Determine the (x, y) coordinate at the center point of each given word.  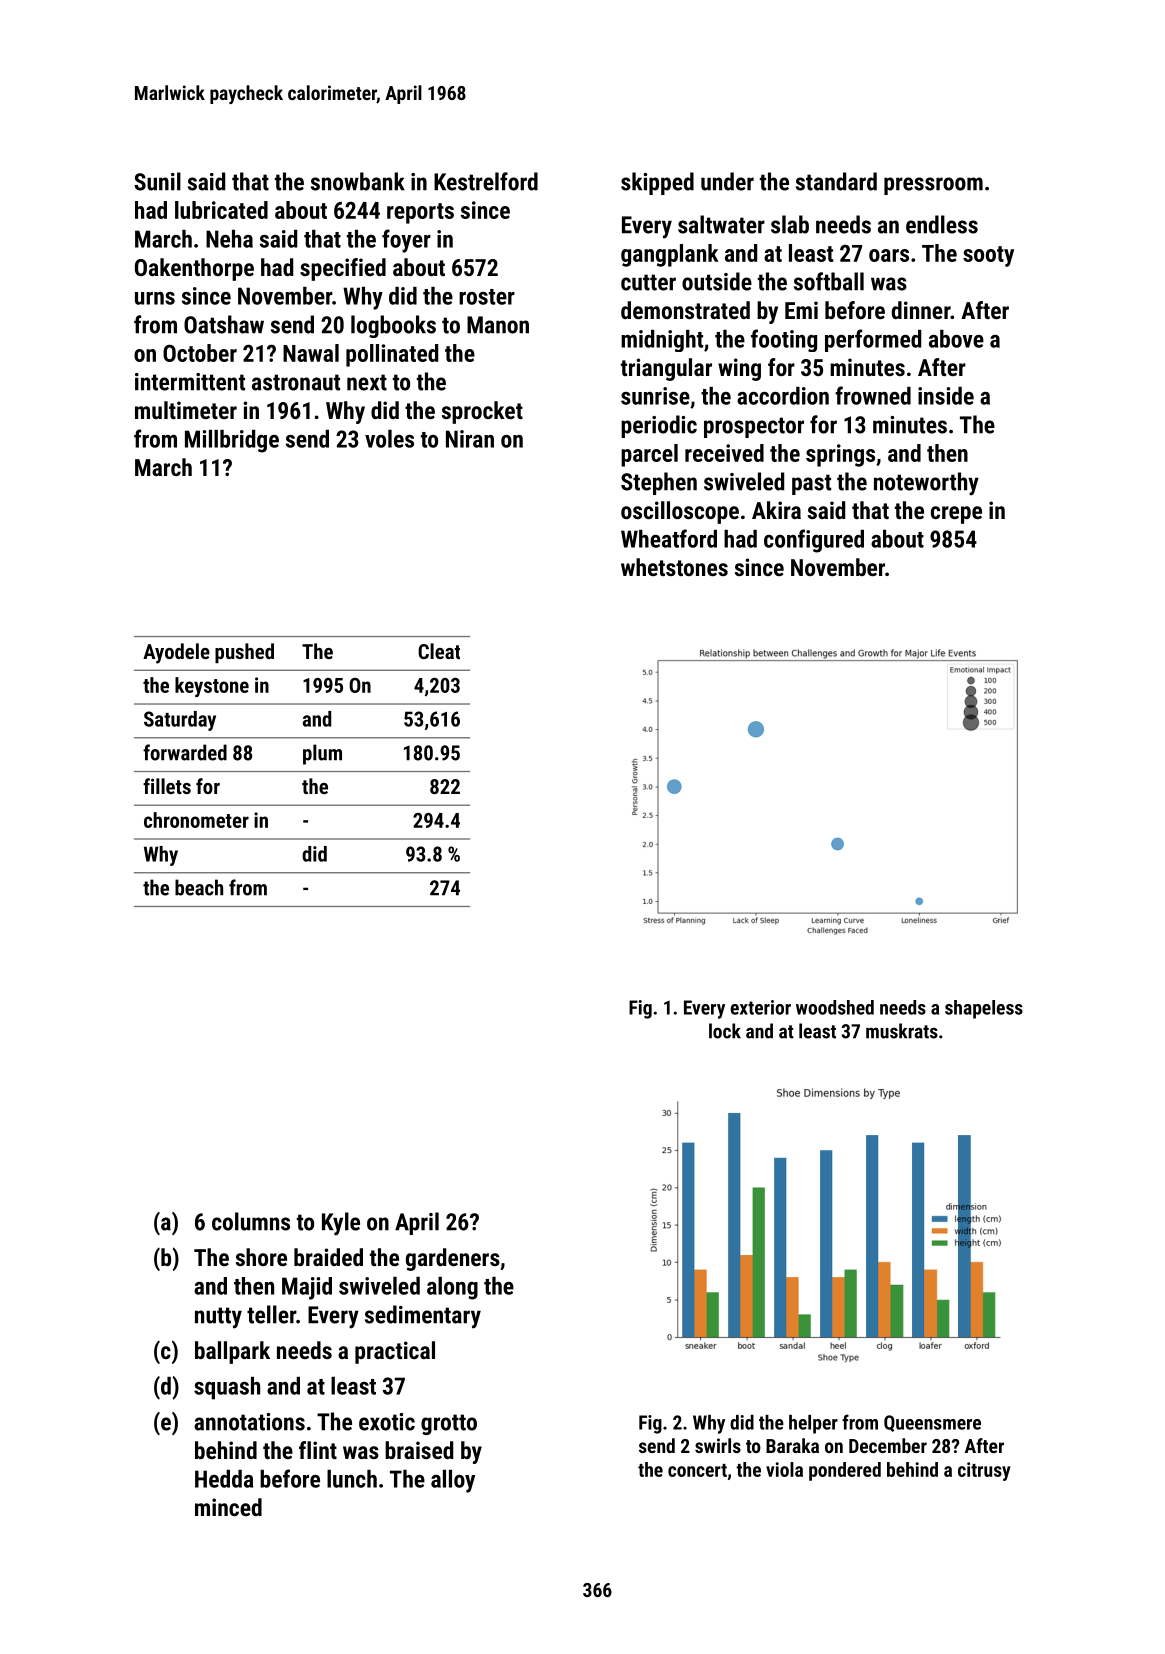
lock (725, 1031)
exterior (760, 1007)
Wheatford (669, 538)
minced (228, 1507)
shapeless (984, 1009)
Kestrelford (486, 181)
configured (814, 541)
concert (697, 1470)
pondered (845, 1471)
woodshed (835, 1007)
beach (199, 887)
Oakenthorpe (194, 269)
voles (389, 439)
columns (251, 1221)
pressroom (933, 186)
